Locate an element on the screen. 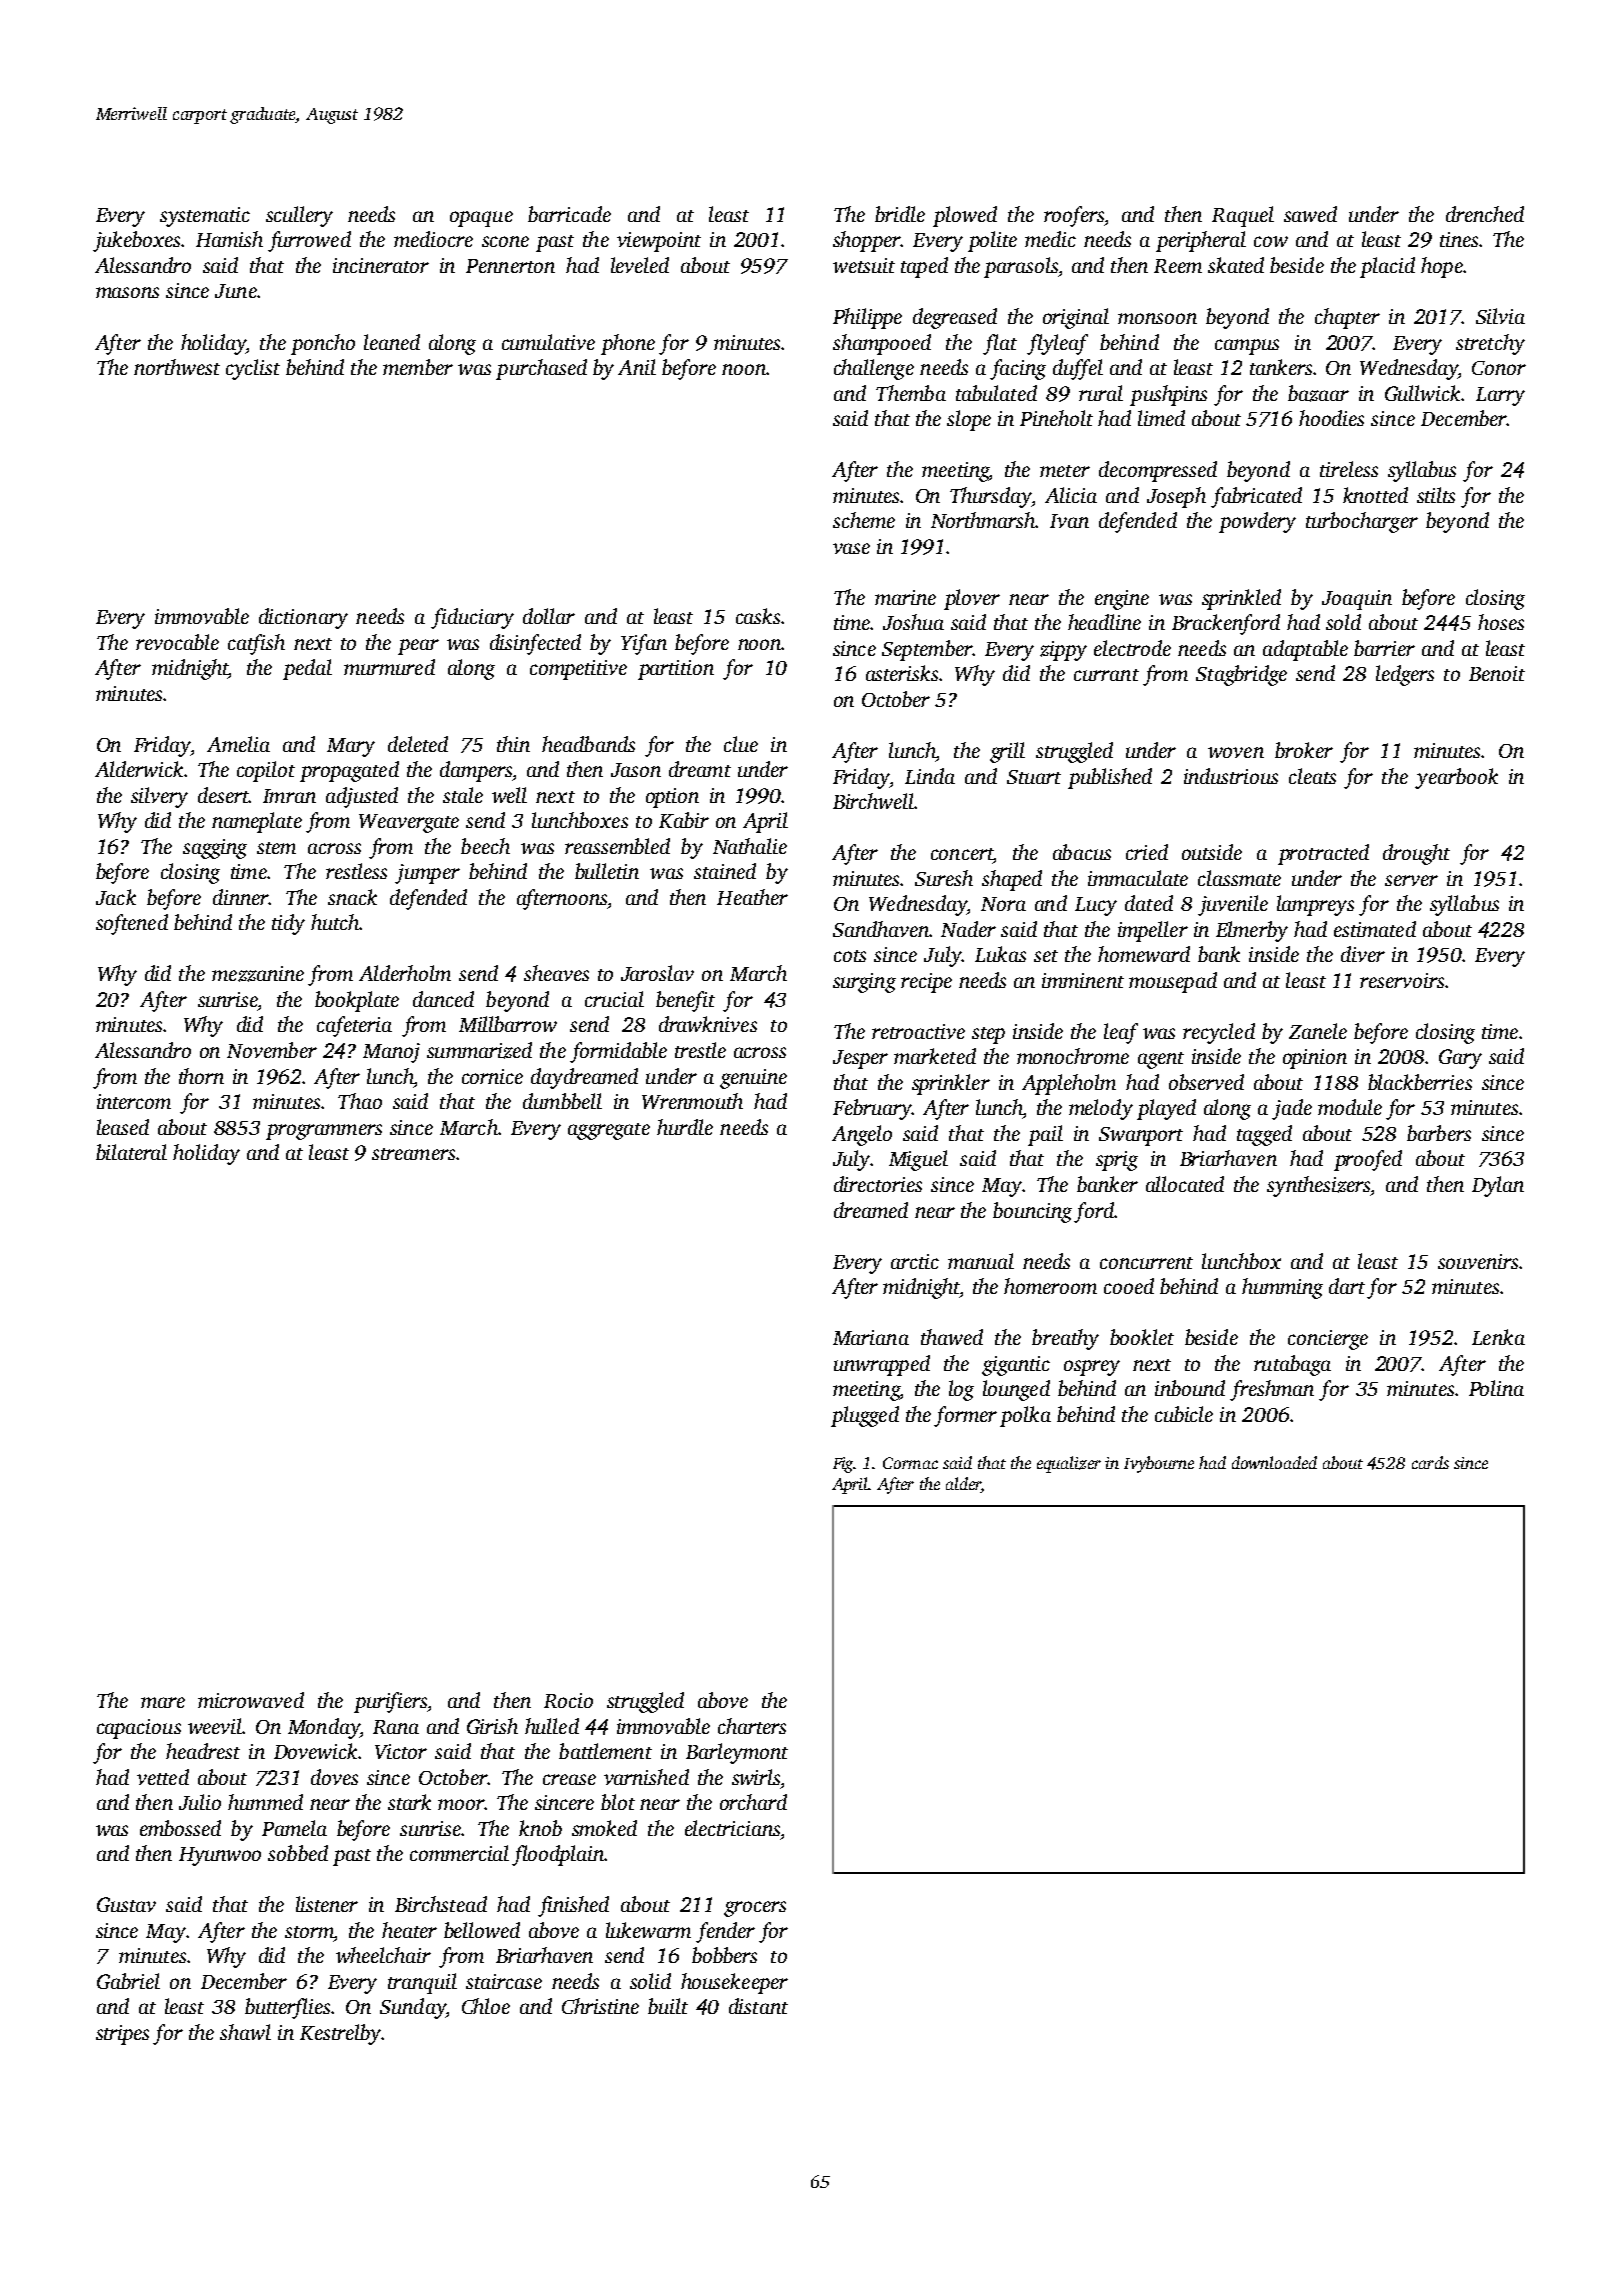 The image size is (1620, 2292). aggregate is located at coordinates (609, 1131).
